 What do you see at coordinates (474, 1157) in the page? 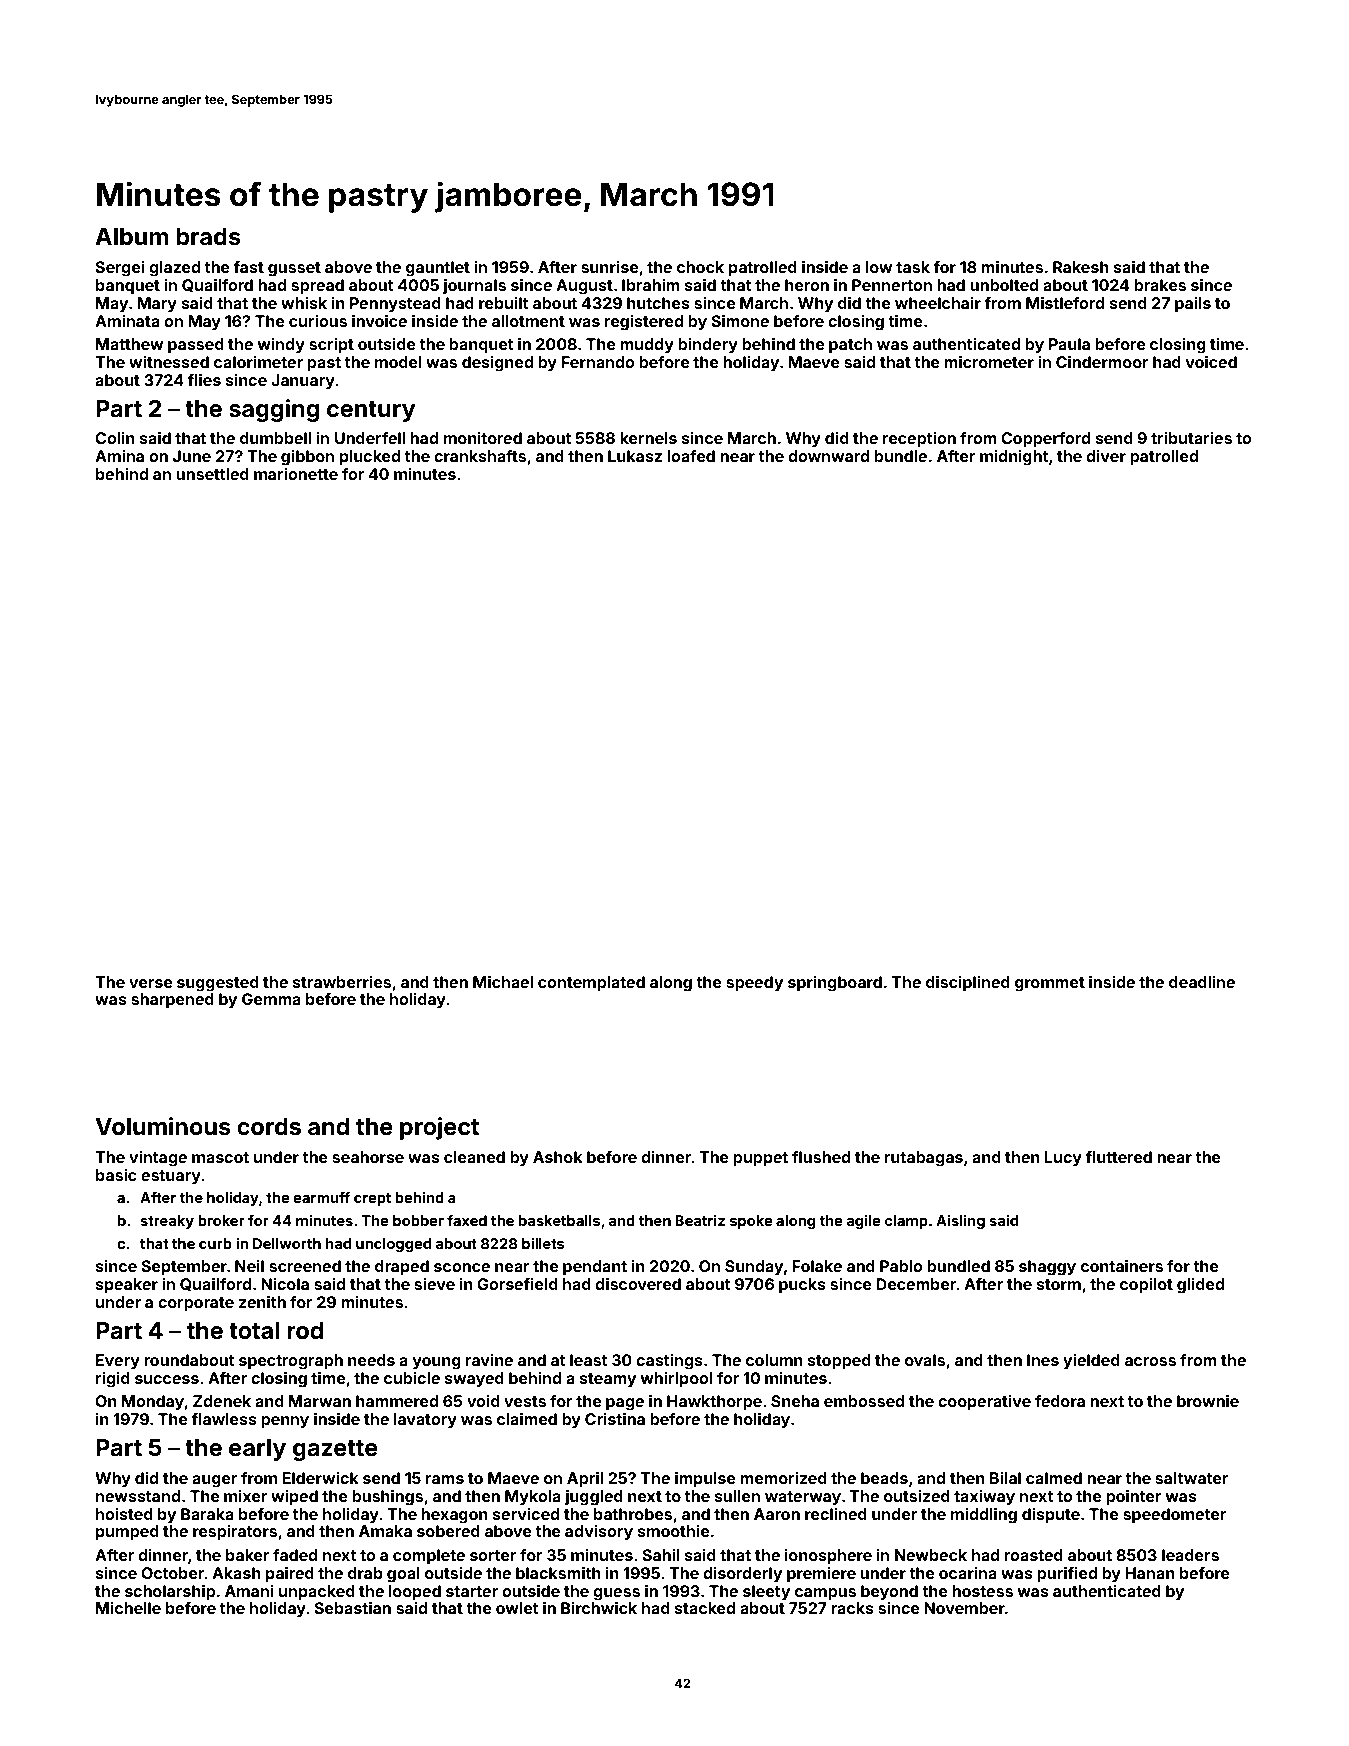
I see `cleaned` at bounding box center [474, 1157].
